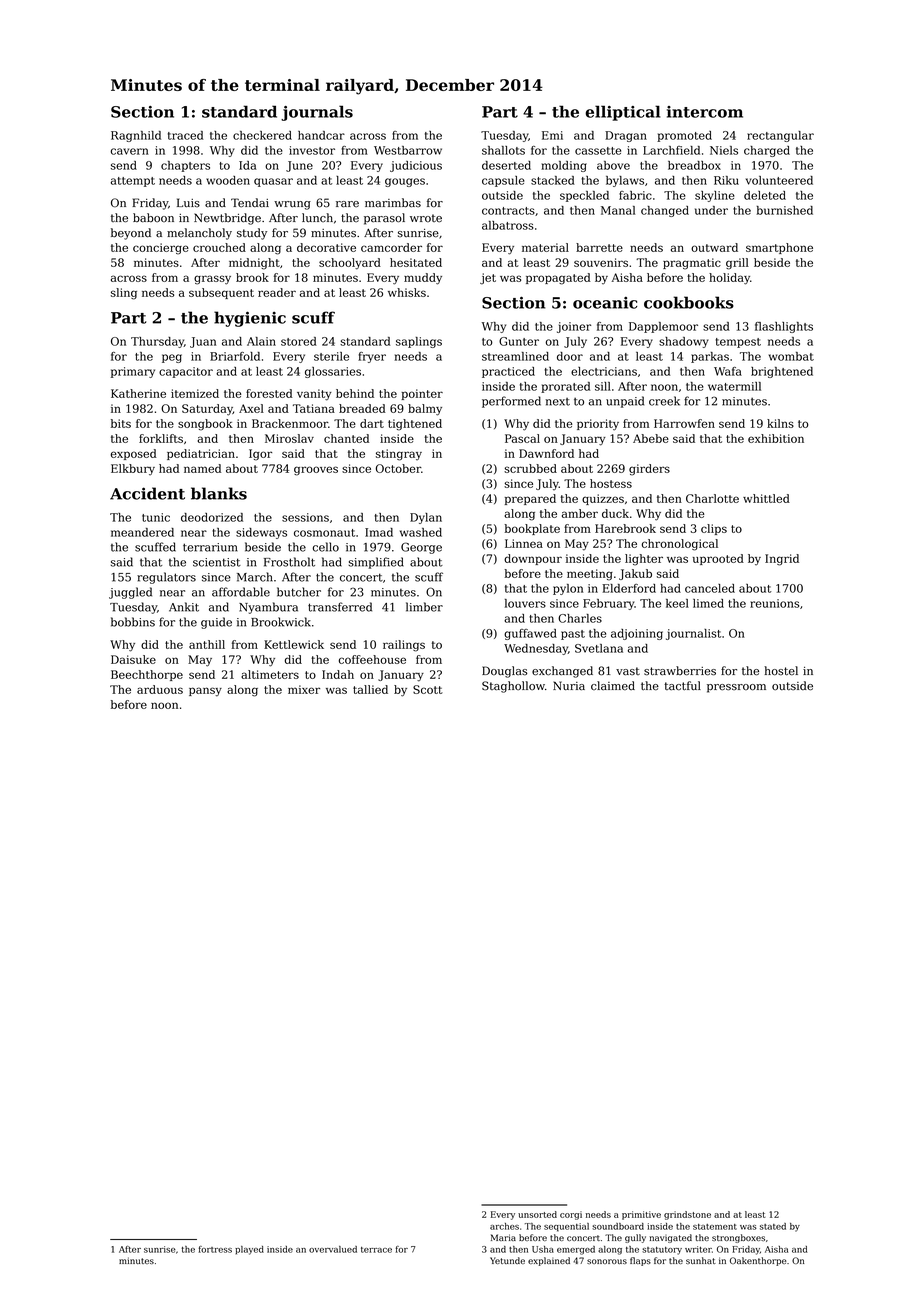  What do you see at coordinates (161, 438) in the image?
I see `forklifts` at bounding box center [161, 438].
